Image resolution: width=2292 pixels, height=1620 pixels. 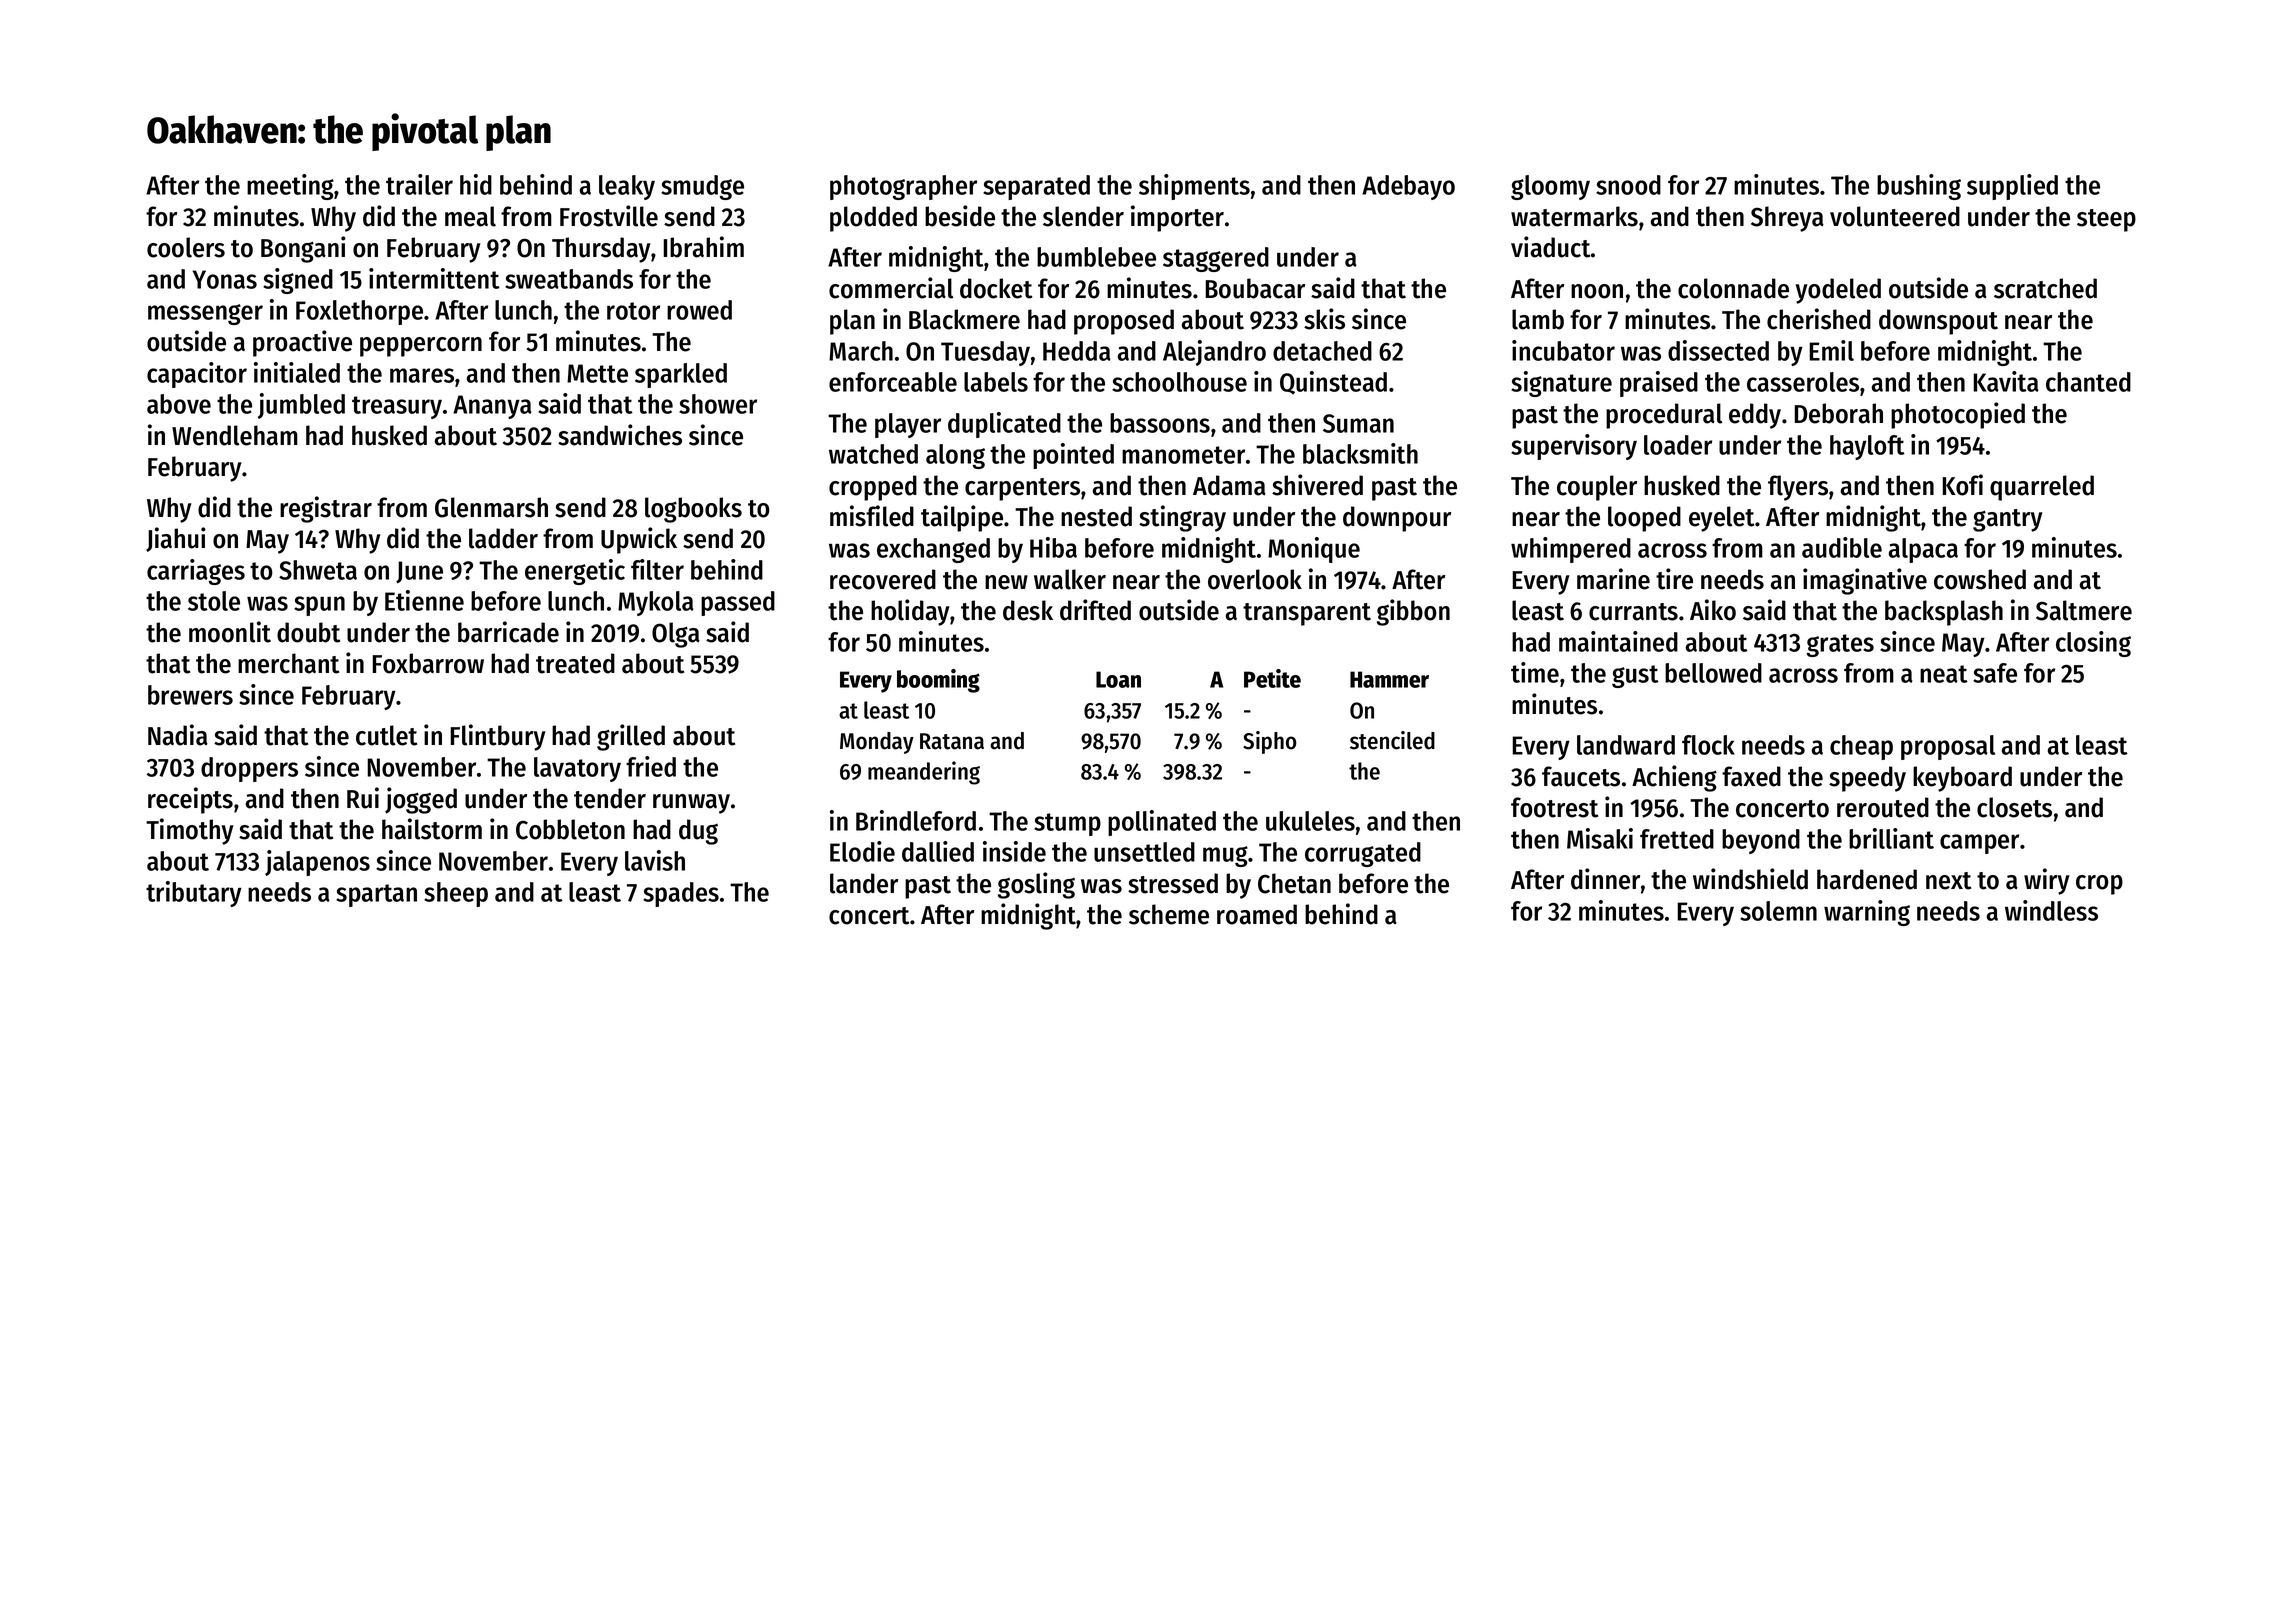 What do you see at coordinates (676, 635) in the screenshot?
I see `Olga` at bounding box center [676, 635].
